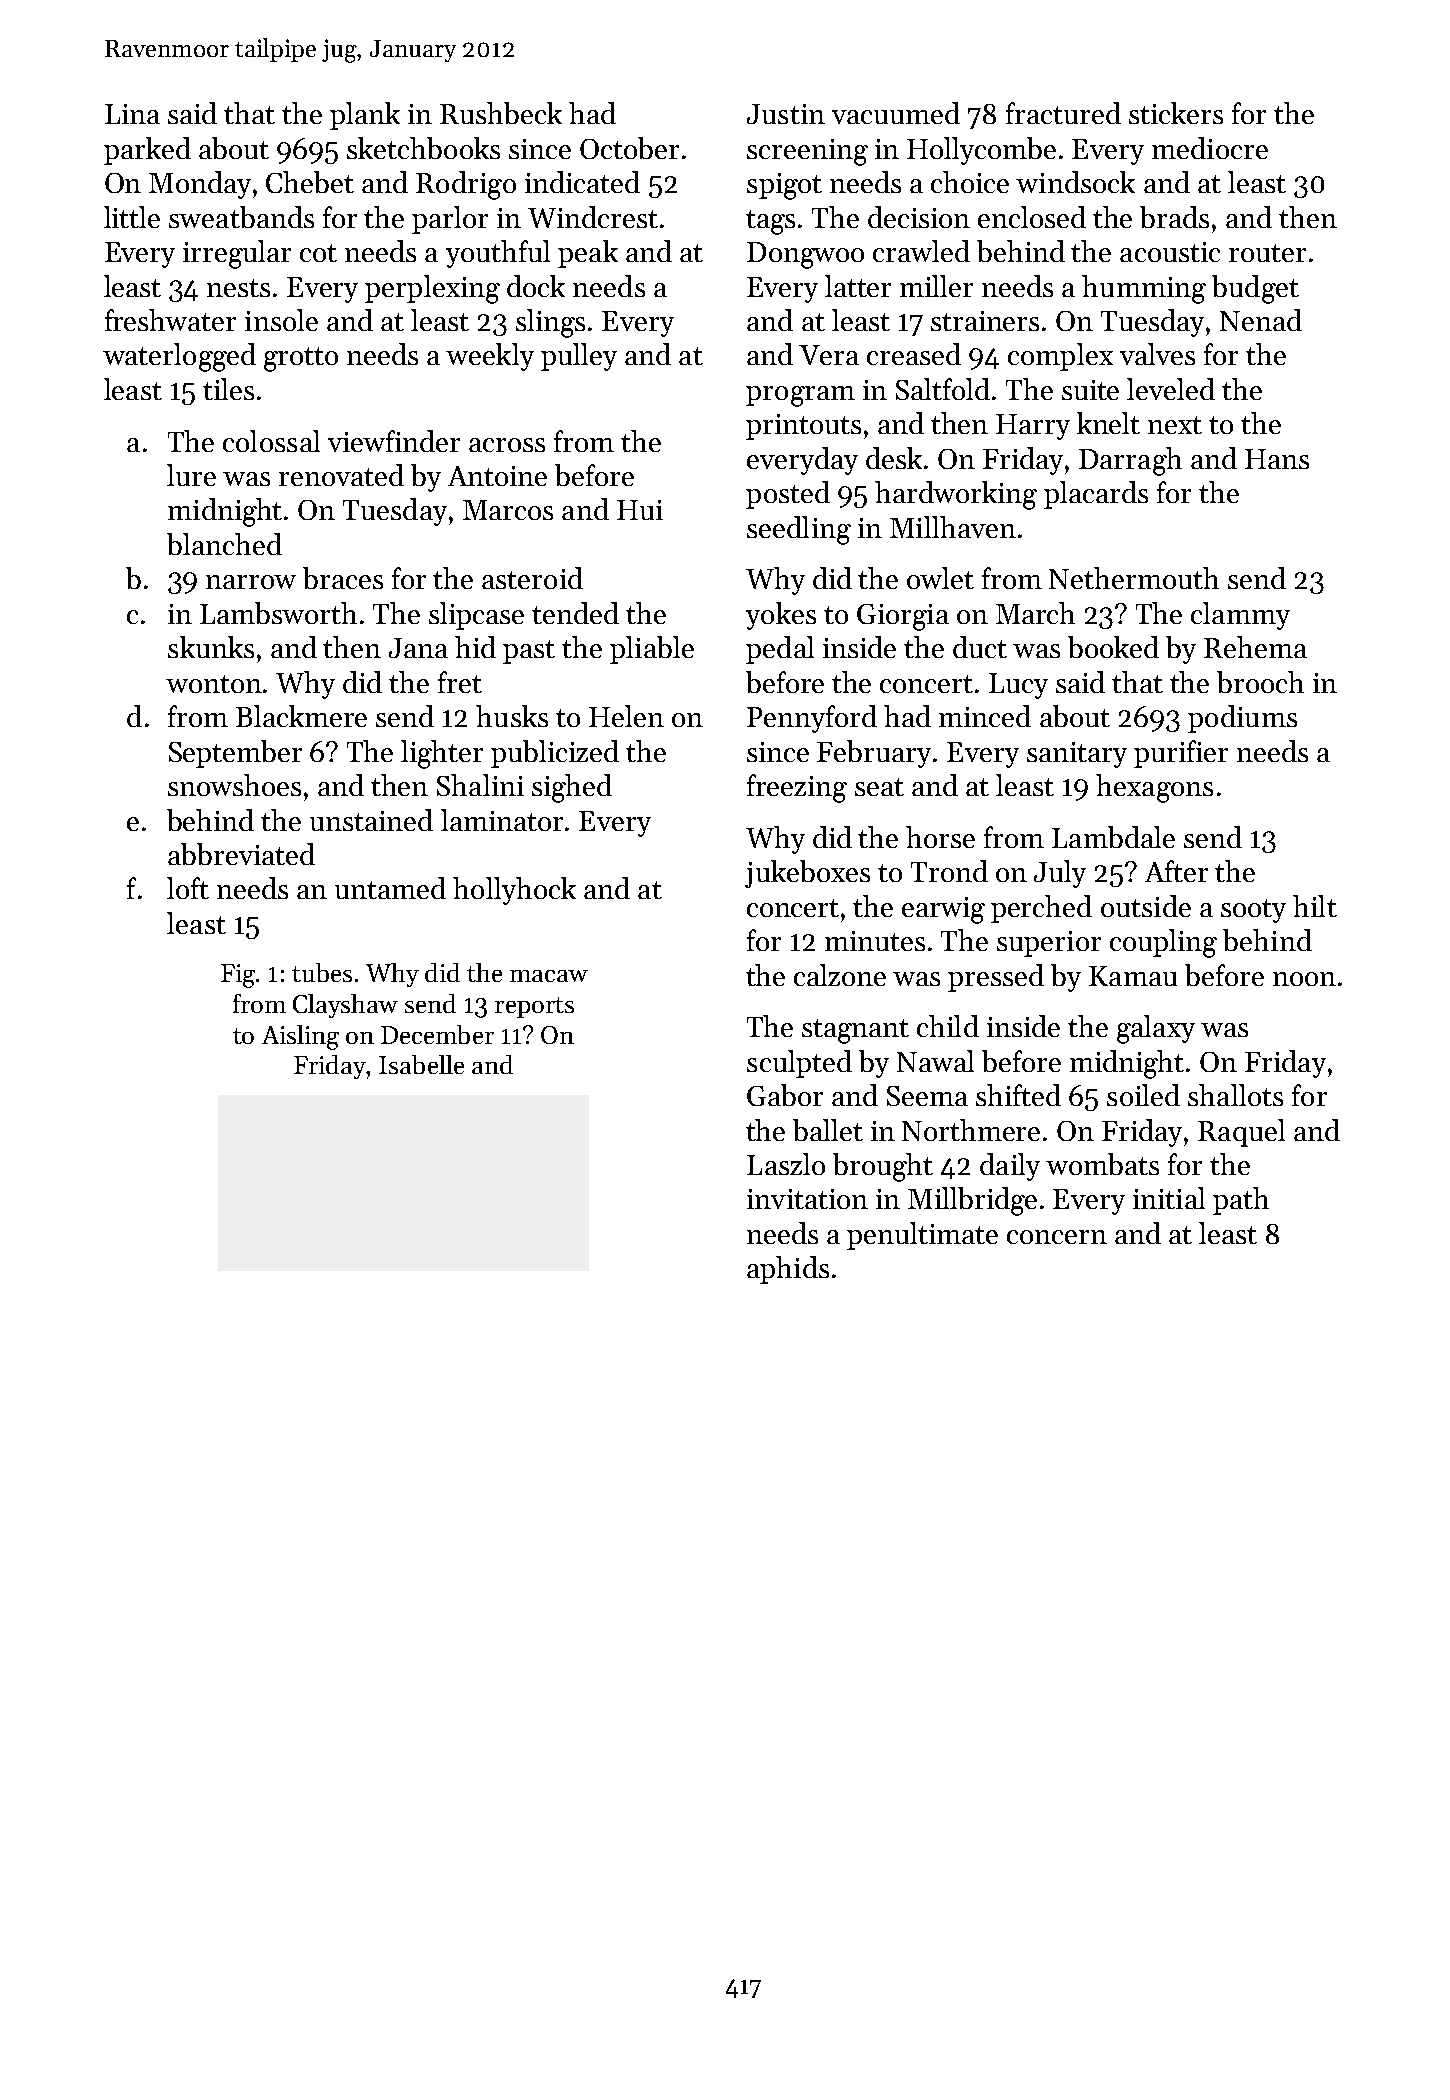 The width and height of the document is (1450, 2100). What do you see at coordinates (501, 113) in the document?
I see `Rushbeck` at bounding box center [501, 113].
